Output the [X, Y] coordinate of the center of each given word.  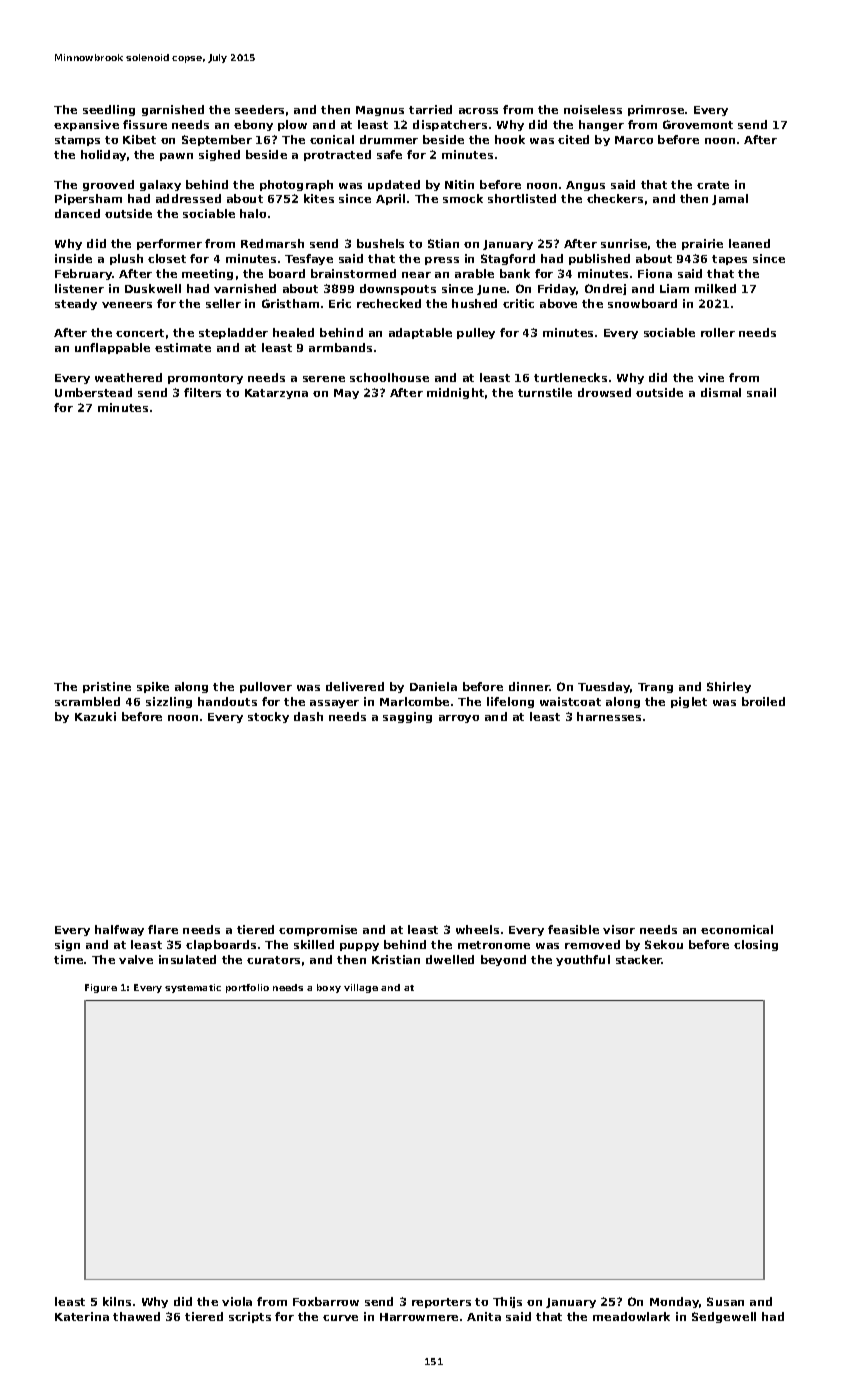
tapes [729, 260]
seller [223, 303]
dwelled [450, 959]
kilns [117, 1301]
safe [389, 154]
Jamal [730, 199]
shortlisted [522, 198]
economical [737, 929]
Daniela [433, 686]
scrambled [87, 701]
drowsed [604, 392]
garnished [173, 110]
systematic [193, 988]
